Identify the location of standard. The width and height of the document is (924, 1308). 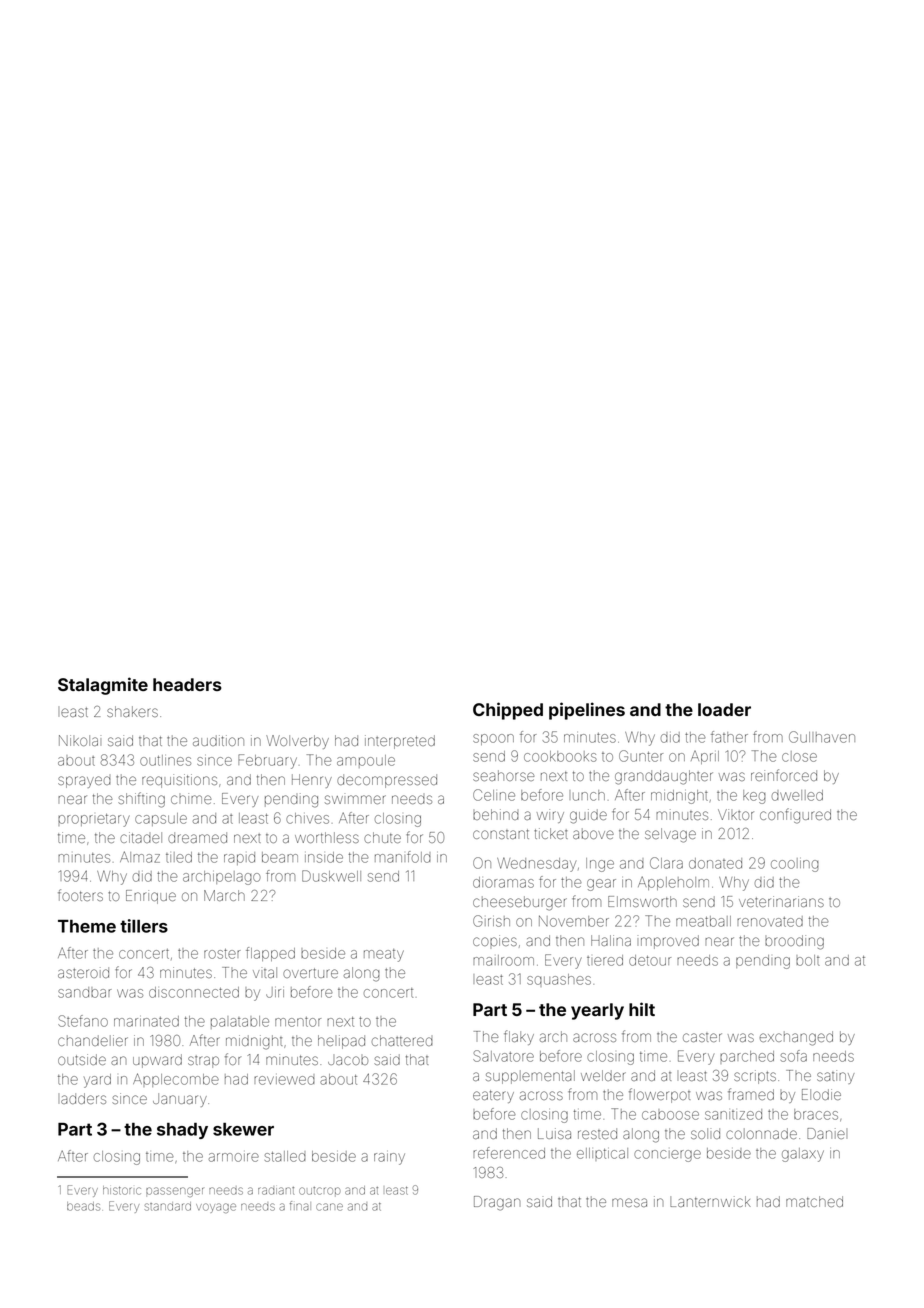
(168, 1206).
